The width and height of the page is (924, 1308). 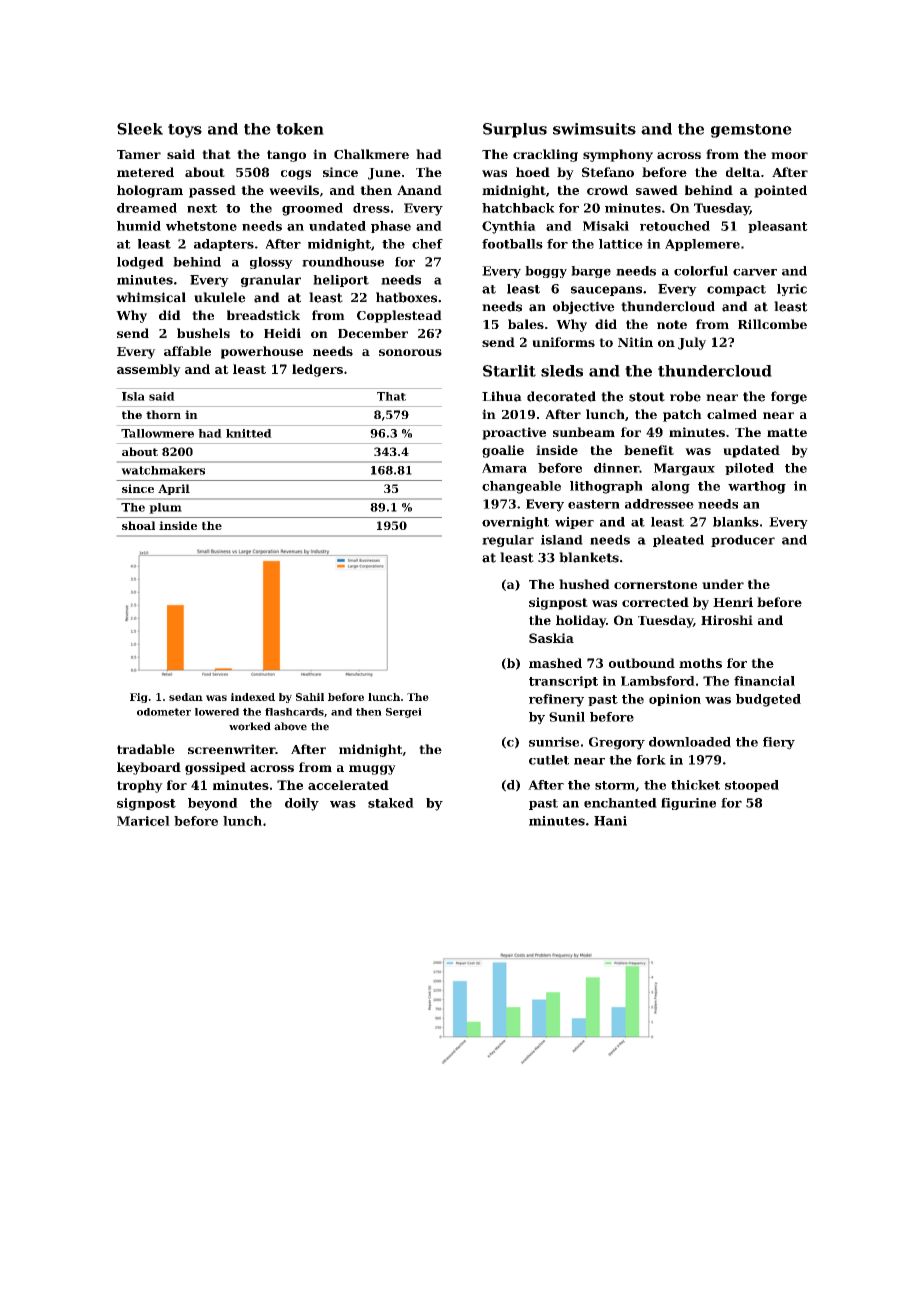 What do you see at coordinates (752, 786) in the page?
I see `stooped` at bounding box center [752, 786].
